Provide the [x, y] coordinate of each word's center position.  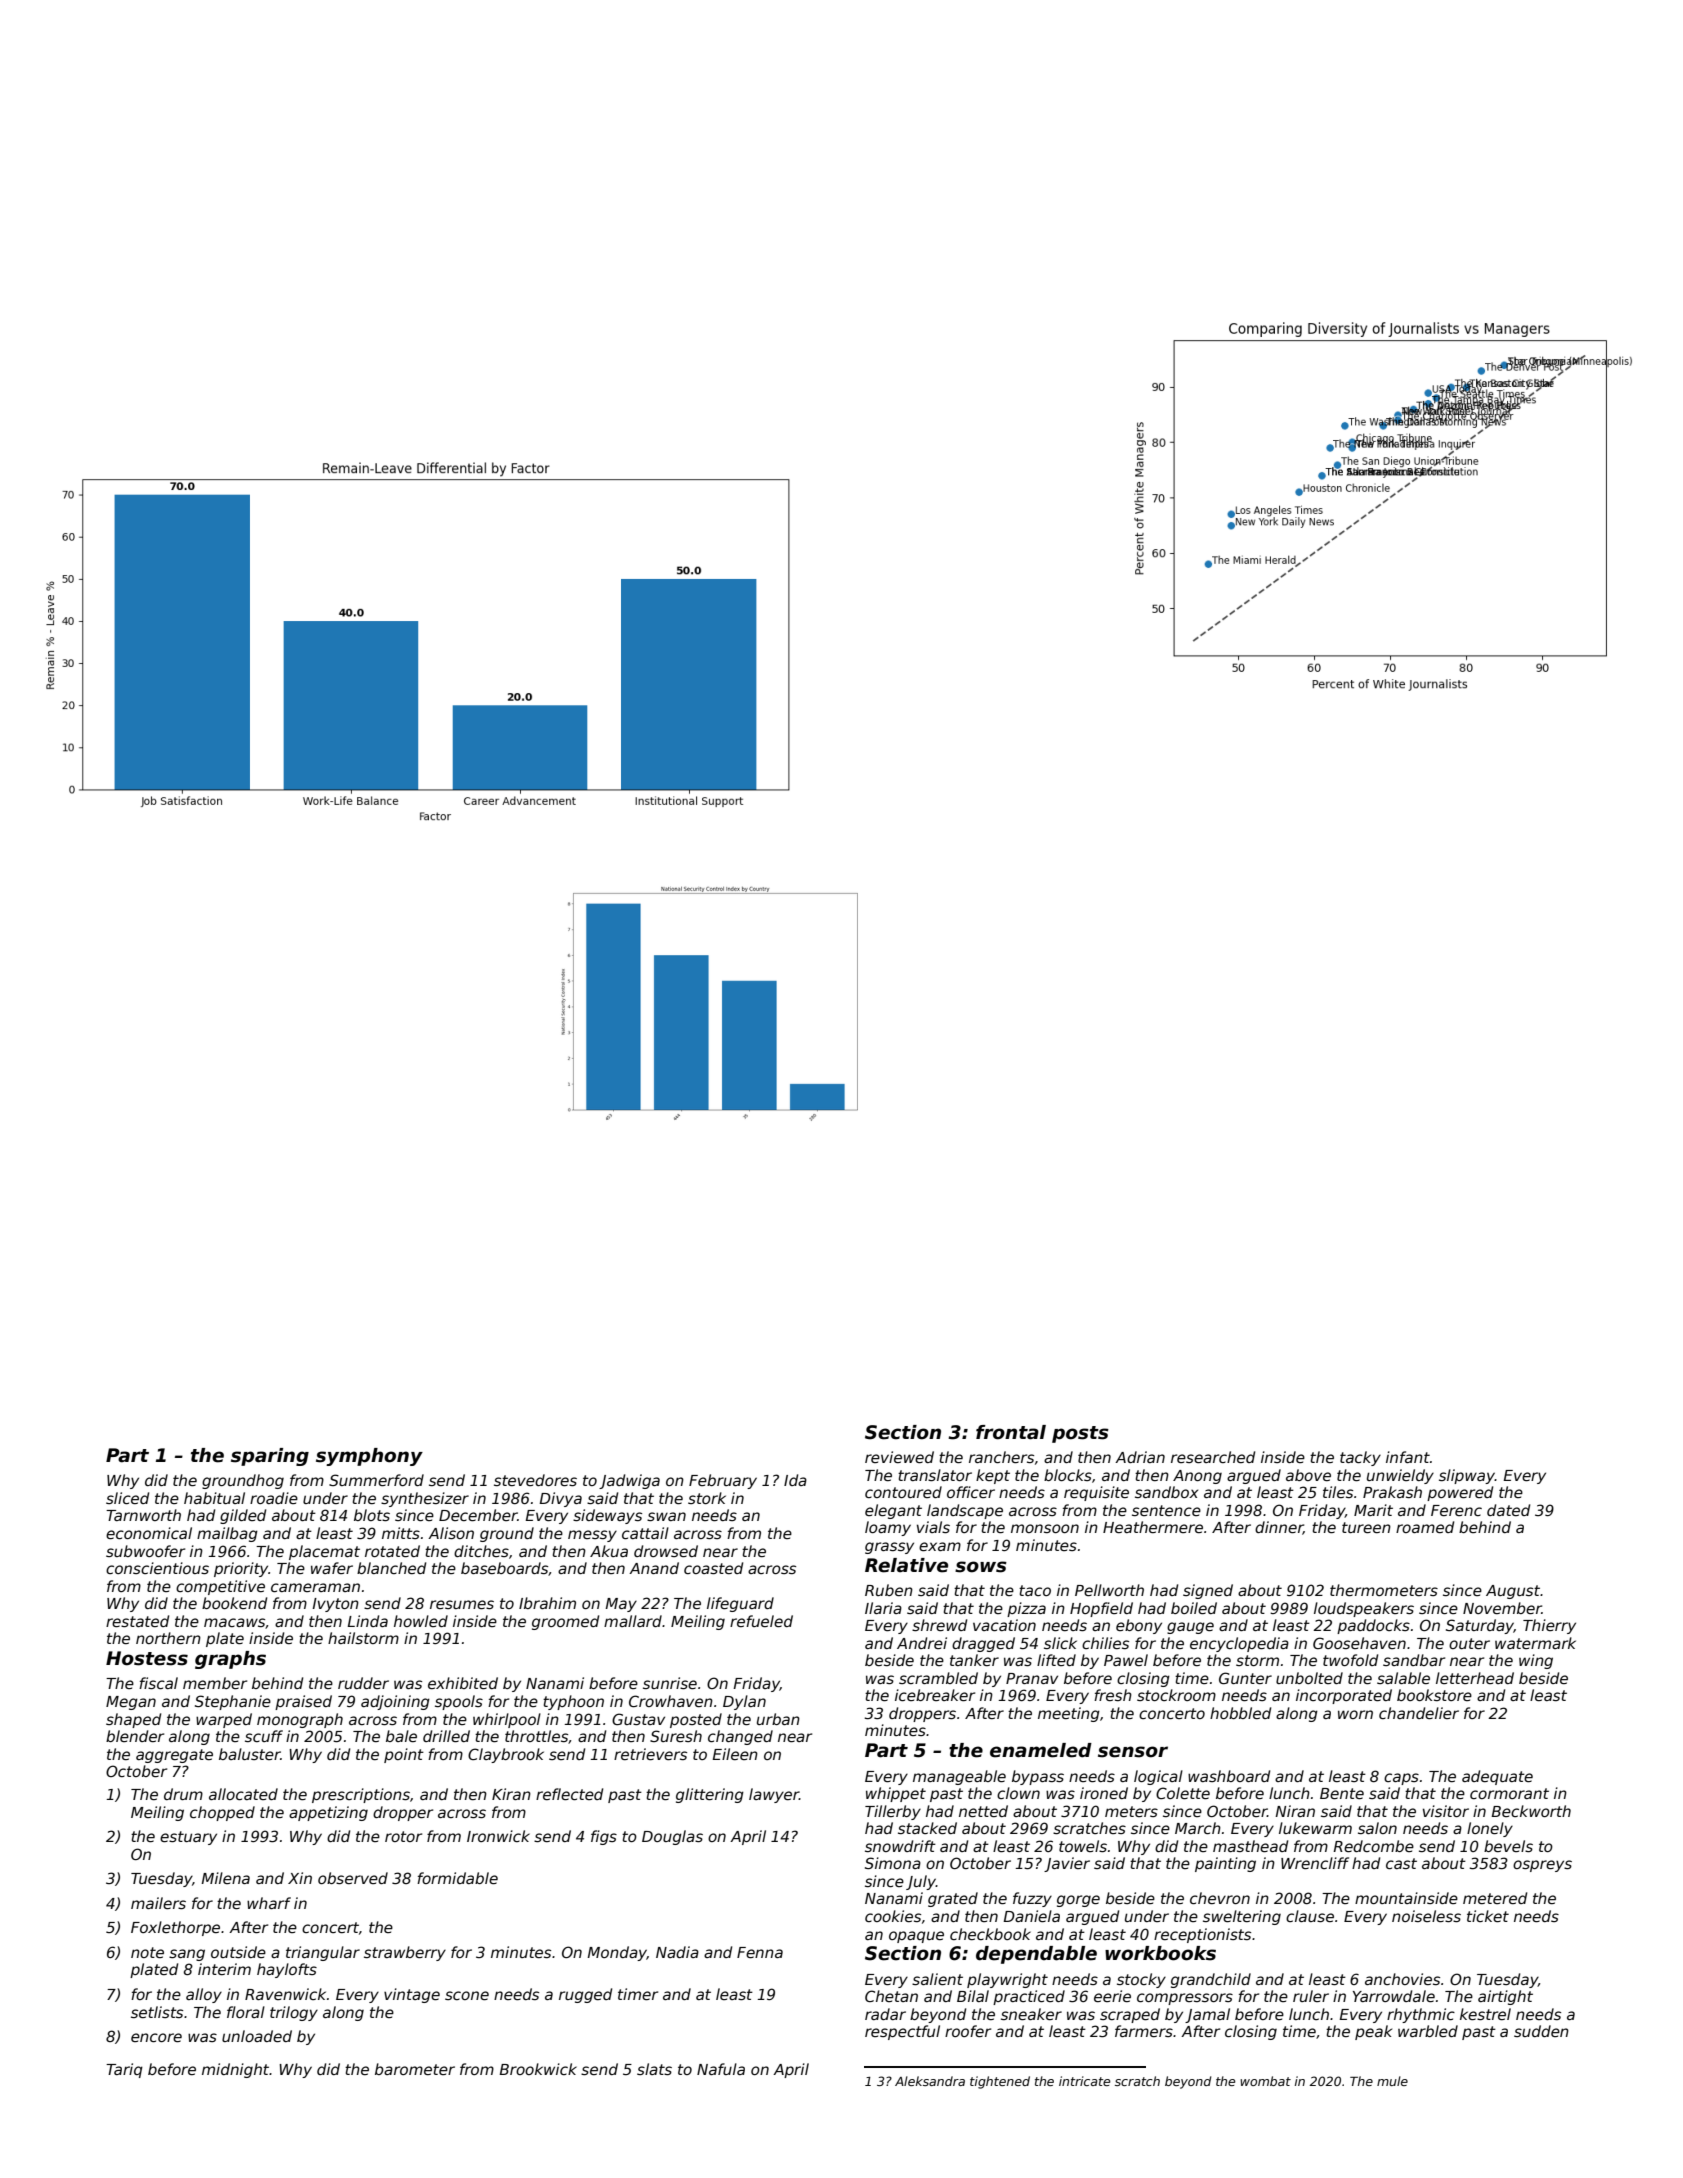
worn [1355, 1714]
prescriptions [361, 1795]
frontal [1011, 1432]
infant [1408, 1457]
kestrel [1485, 2014]
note [147, 1952]
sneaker [1031, 2014]
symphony [369, 1457]
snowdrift [900, 1846]
